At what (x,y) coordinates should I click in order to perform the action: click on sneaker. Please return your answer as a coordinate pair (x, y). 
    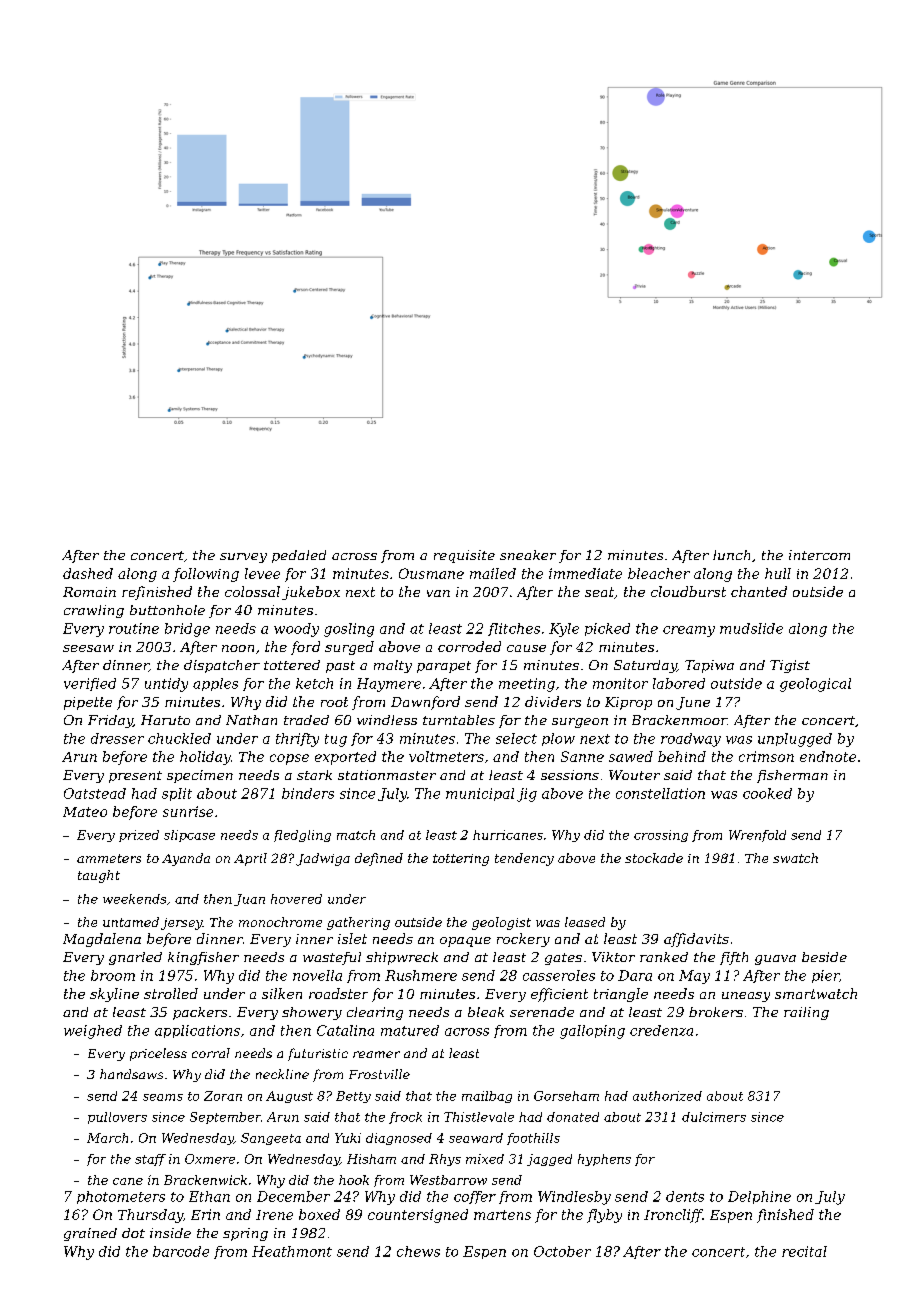
    Looking at the image, I should click on (528, 555).
